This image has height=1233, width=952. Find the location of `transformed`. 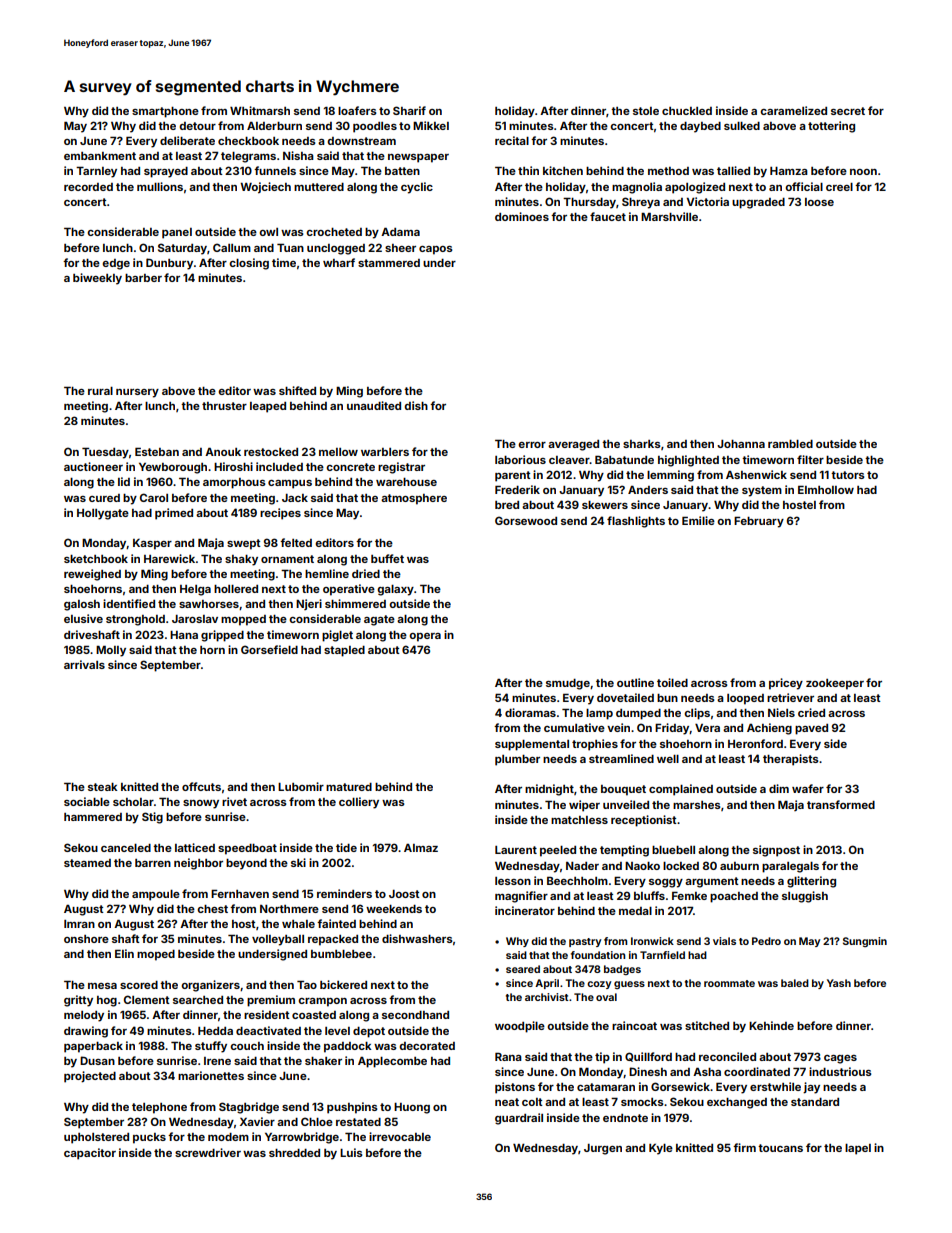

transformed is located at coordinates (841, 804).
